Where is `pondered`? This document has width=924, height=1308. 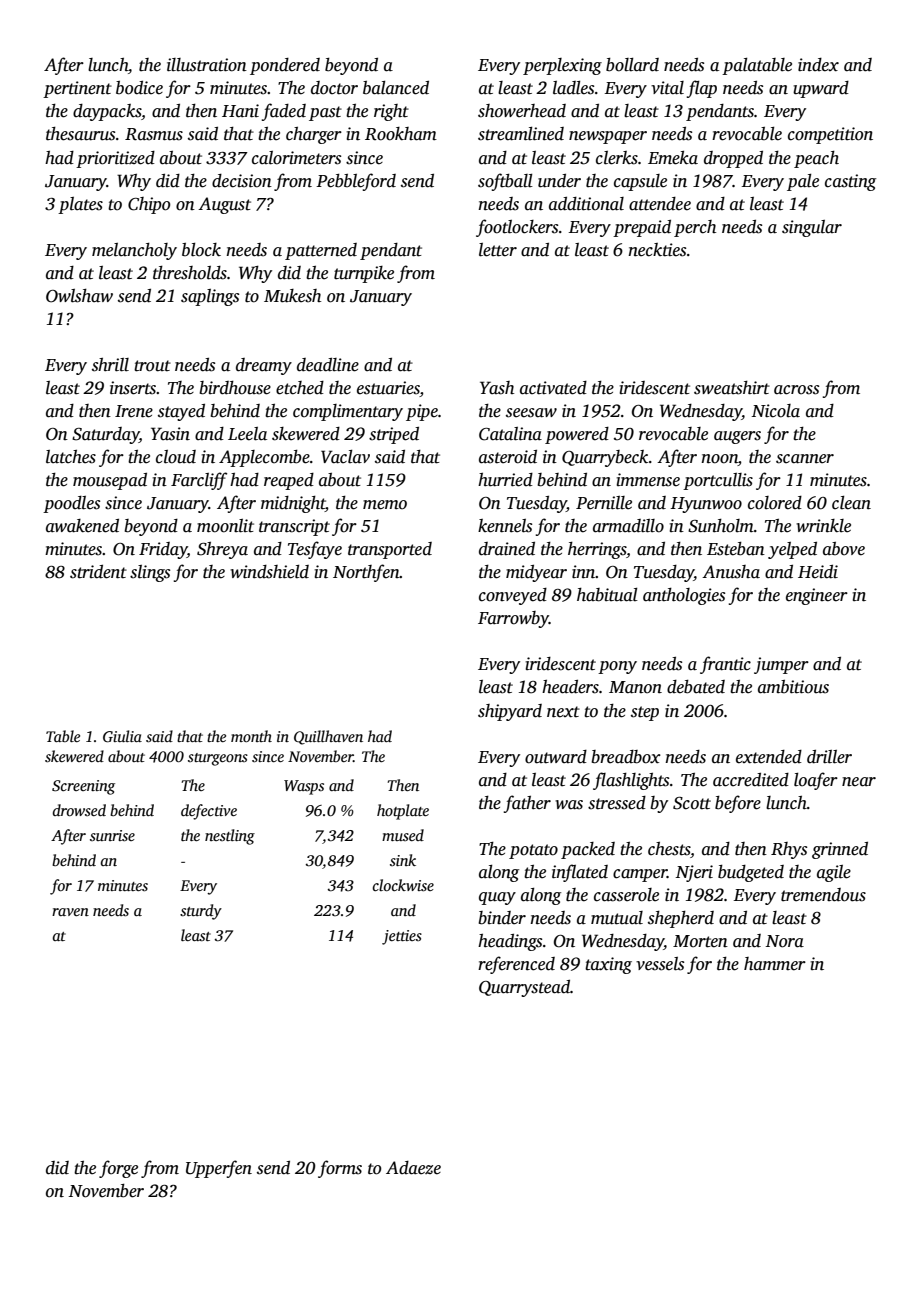
pondered is located at coordinates (285, 66).
